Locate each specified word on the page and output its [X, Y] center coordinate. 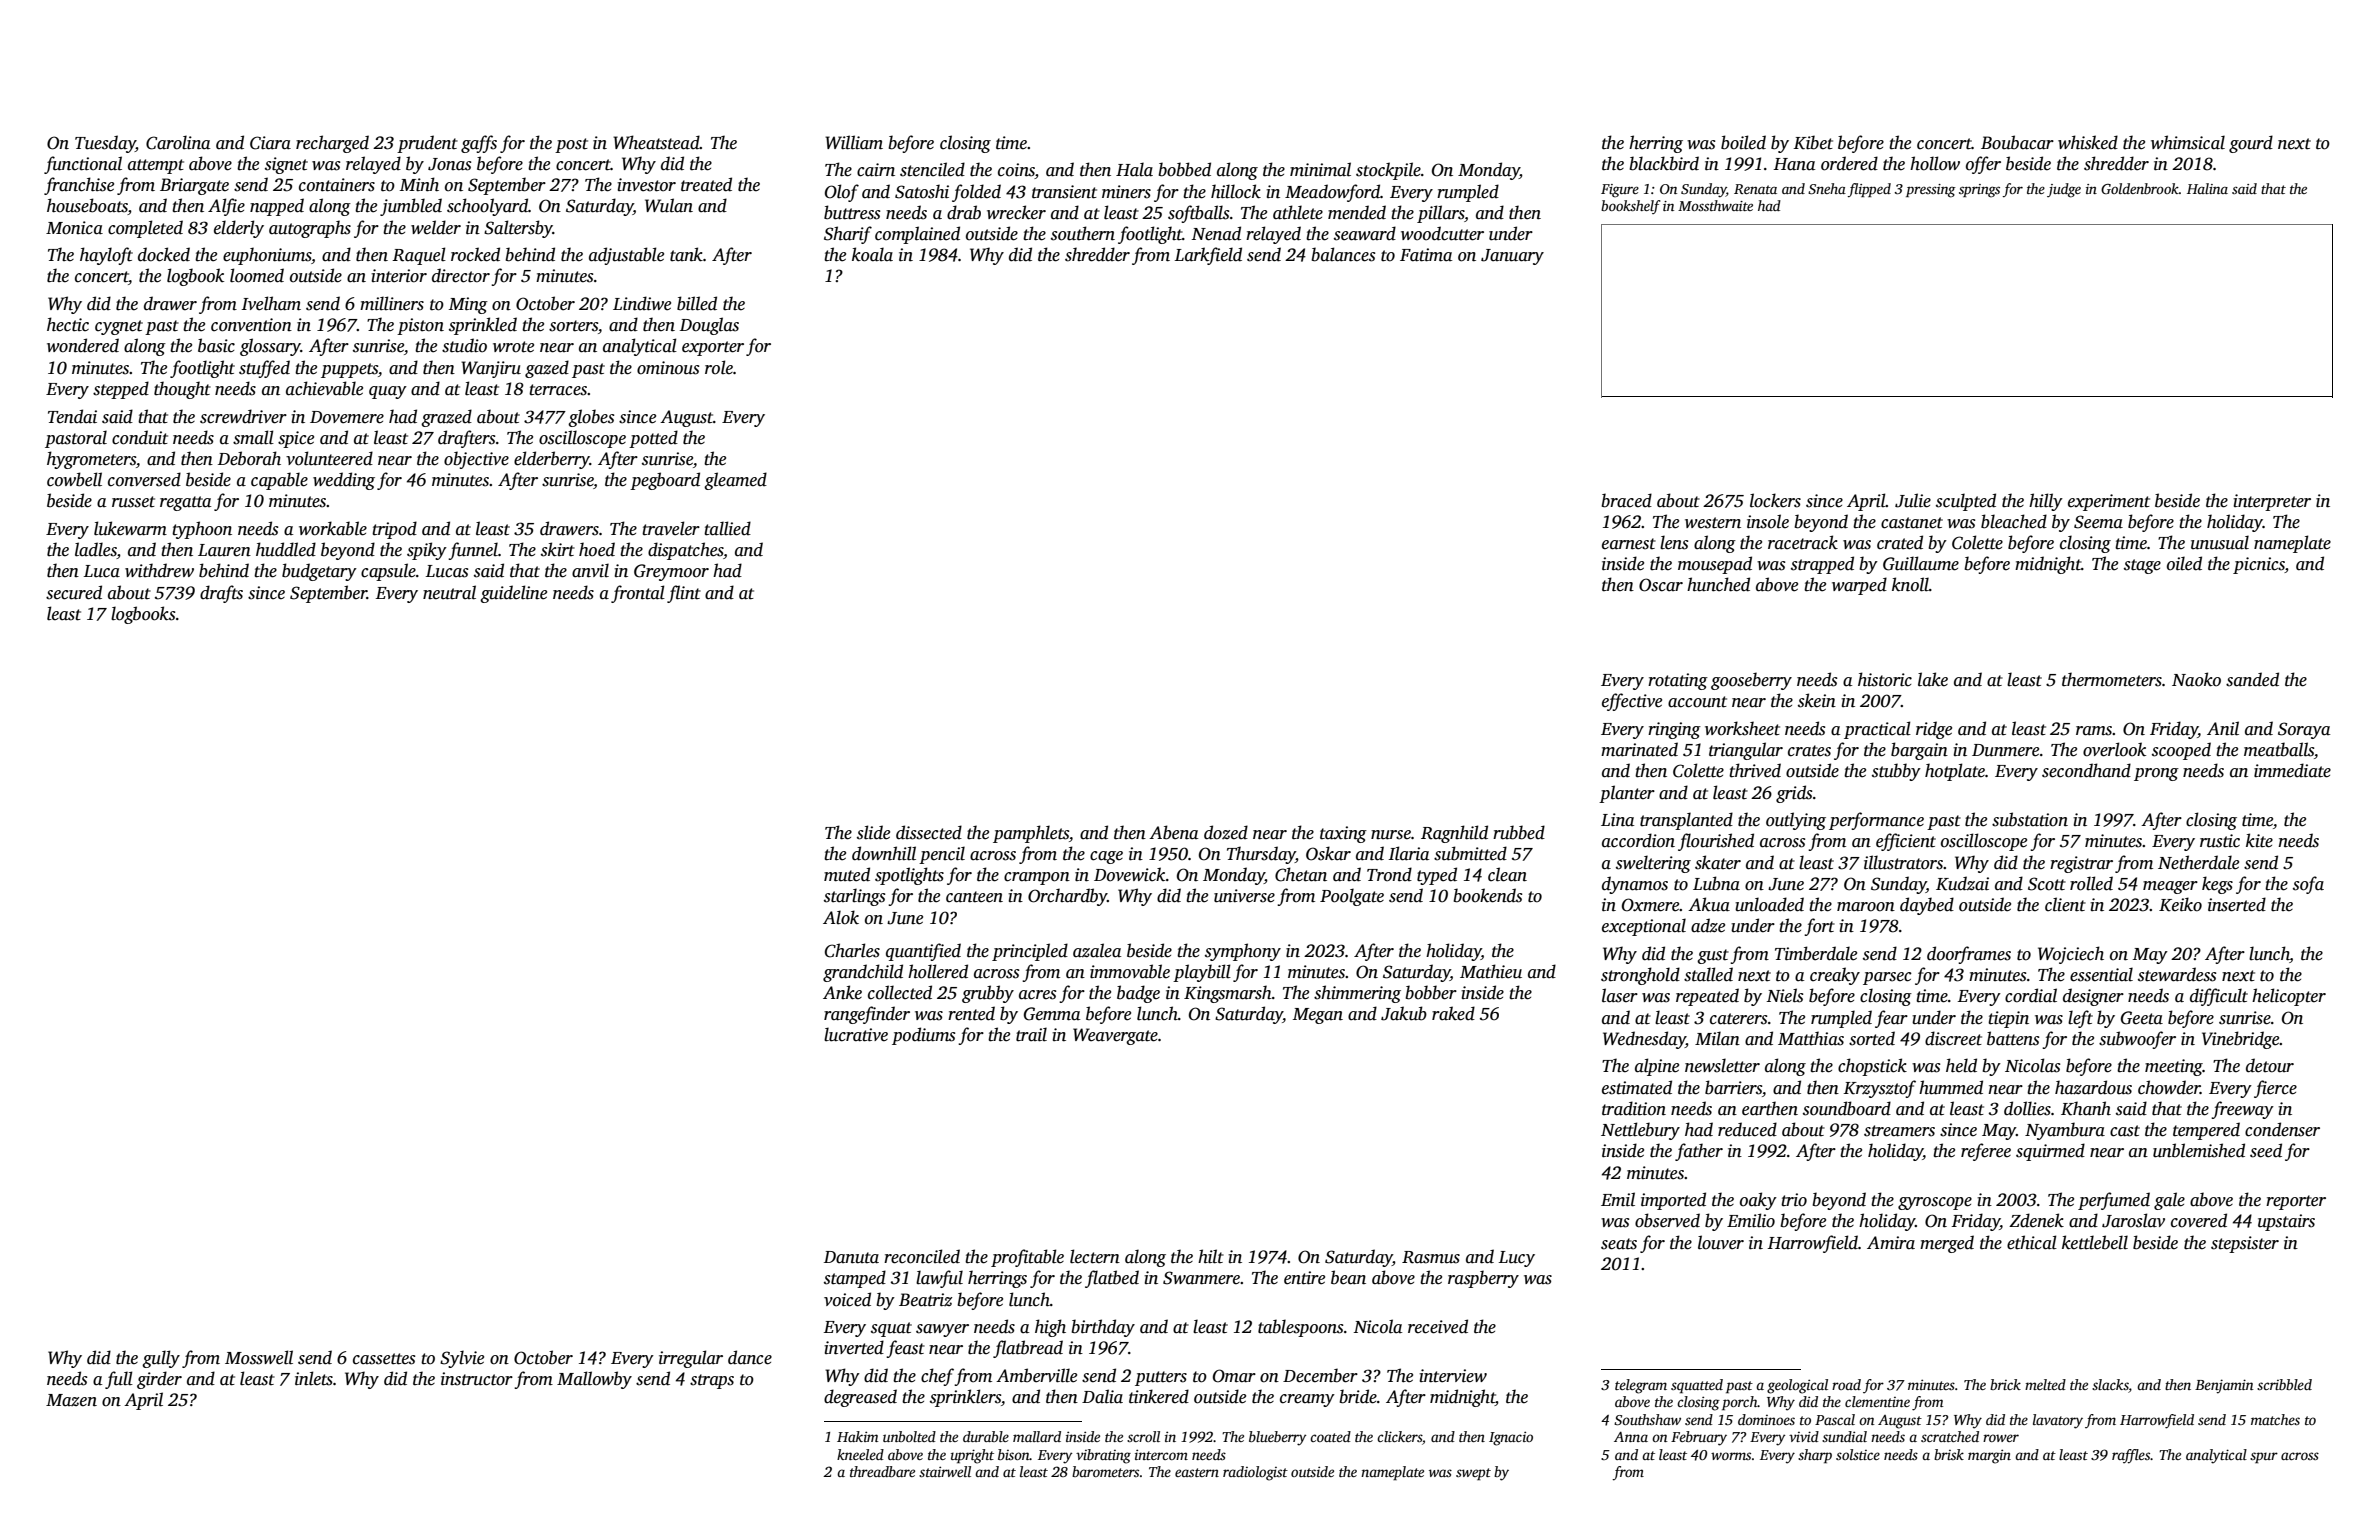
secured [74, 592]
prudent [427, 144]
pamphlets [1031, 834]
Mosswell [259, 1357]
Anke [842, 992]
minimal [1320, 169]
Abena [1173, 832]
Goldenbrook [2140, 188]
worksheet [1742, 728]
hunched [1718, 584]
